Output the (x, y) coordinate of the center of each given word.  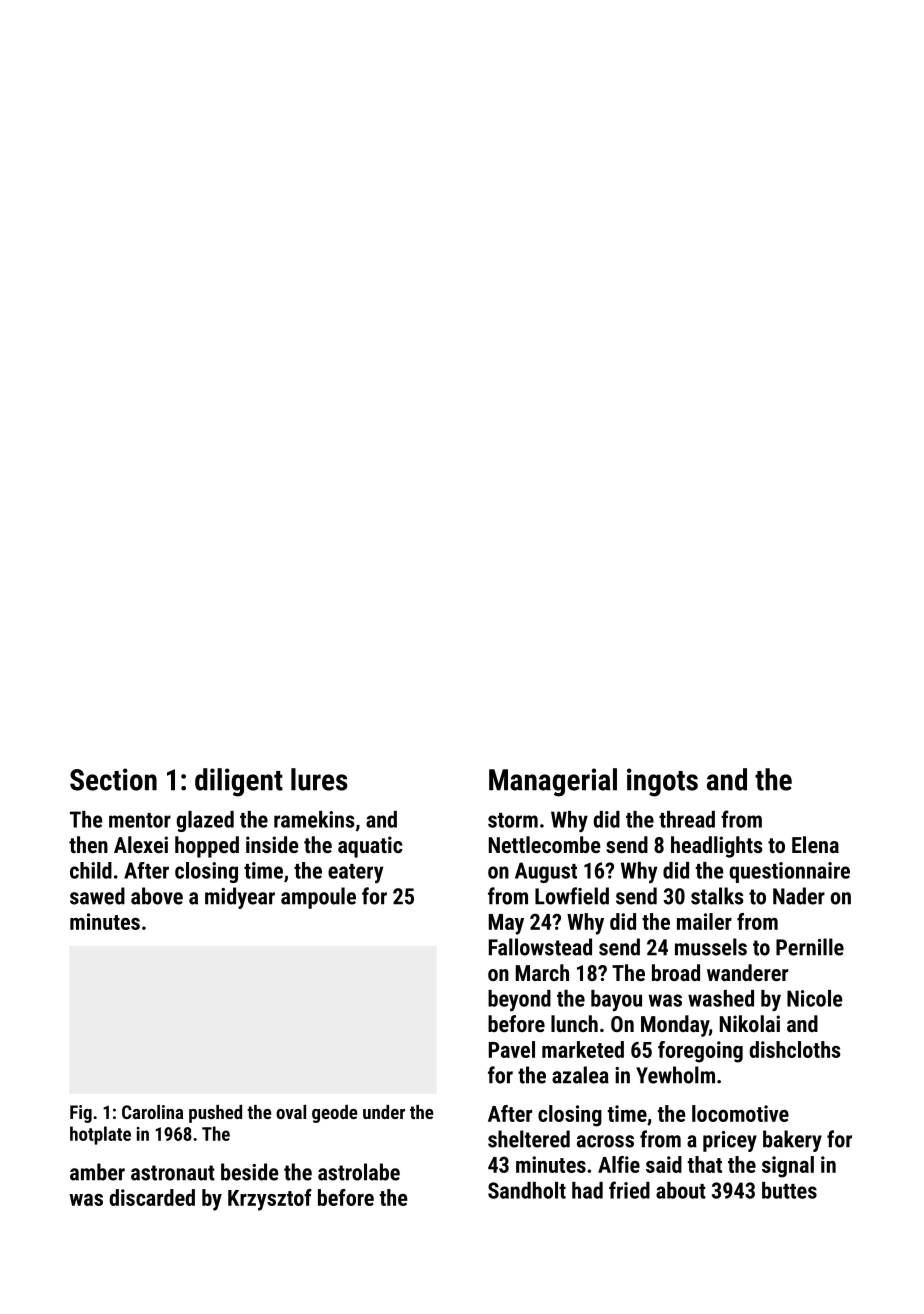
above (157, 896)
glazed (205, 821)
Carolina (152, 1112)
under (384, 1112)
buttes (789, 1190)
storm (513, 820)
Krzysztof (270, 1200)
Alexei (141, 844)
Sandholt (527, 1190)
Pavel (512, 1049)
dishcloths (795, 1049)
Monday (675, 1026)
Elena (815, 844)
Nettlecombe (545, 844)
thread (687, 819)
